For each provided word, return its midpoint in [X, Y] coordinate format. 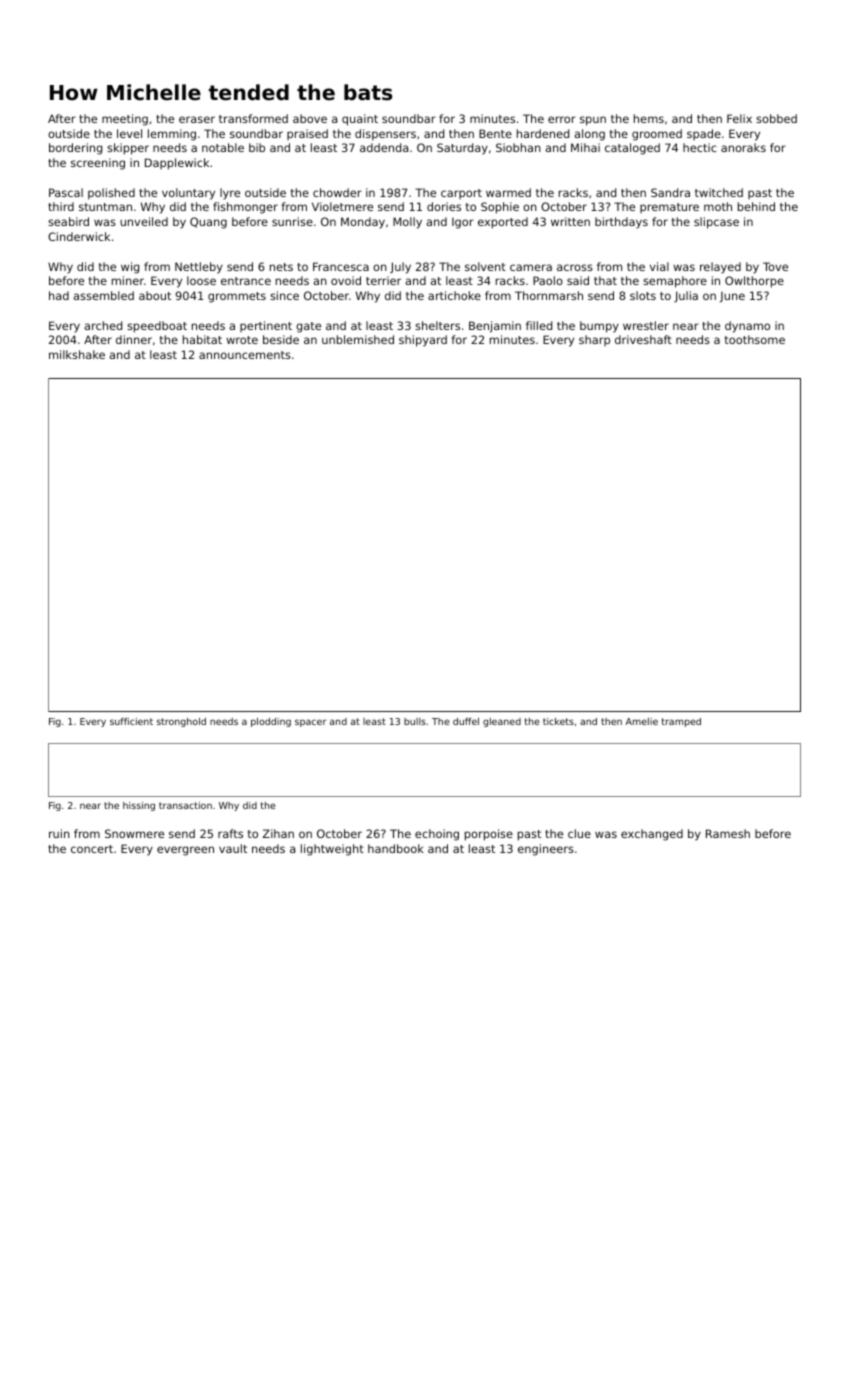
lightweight [332, 850]
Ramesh [728, 833]
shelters [437, 325]
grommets [237, 297]
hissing [139, 806]
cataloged [632, 149]
